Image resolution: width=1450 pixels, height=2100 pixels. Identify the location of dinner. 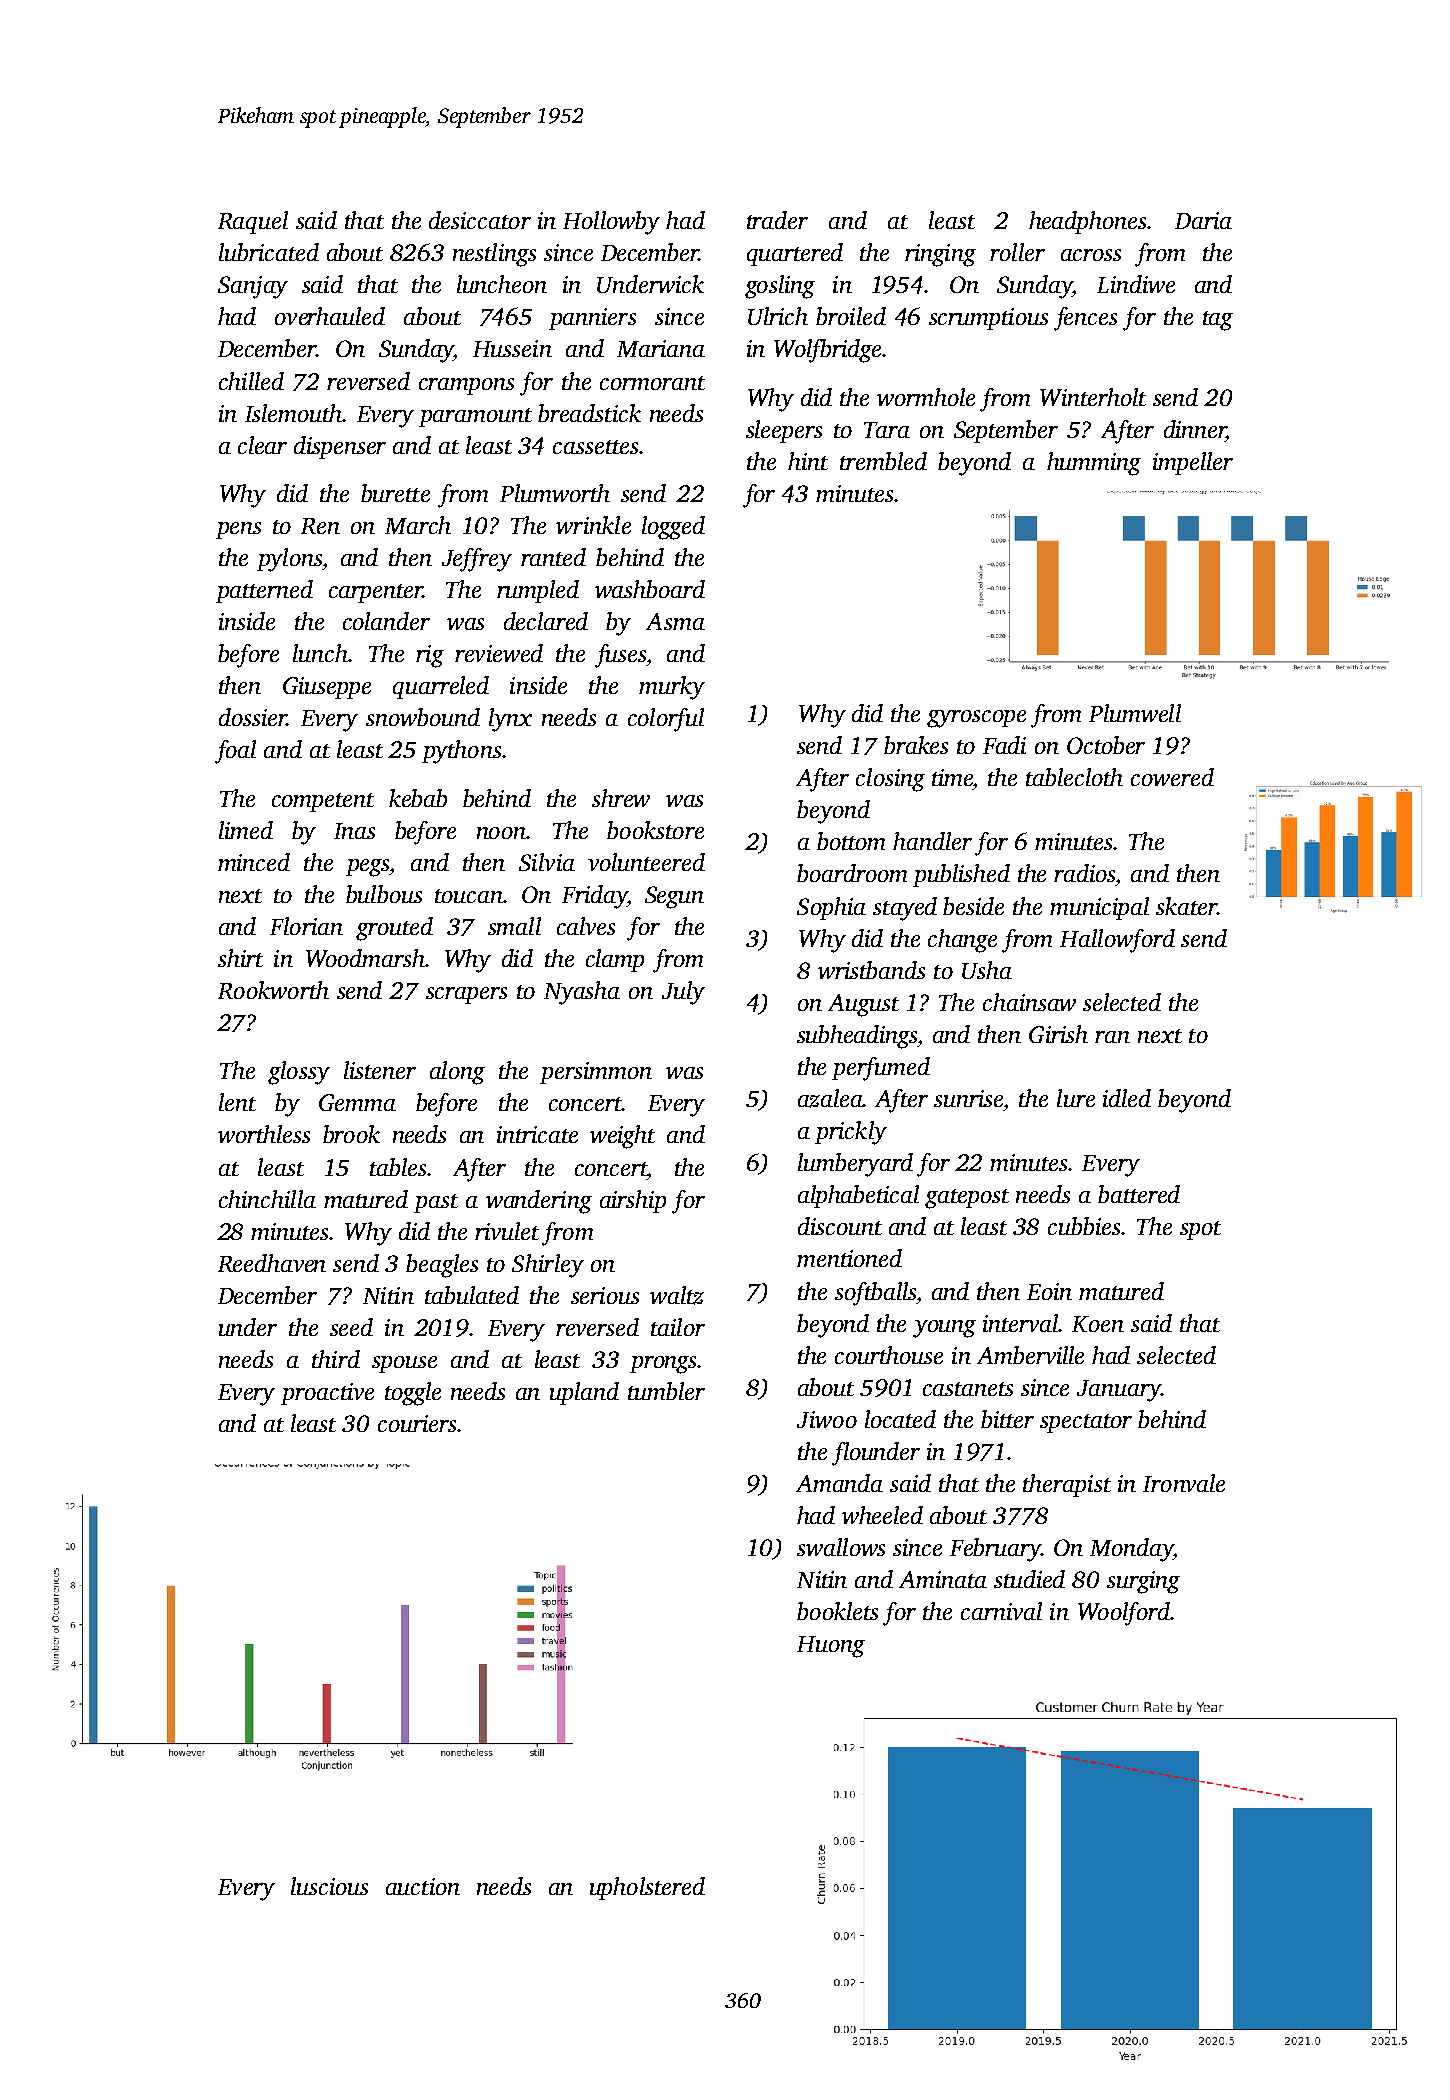
(1195, 429).
